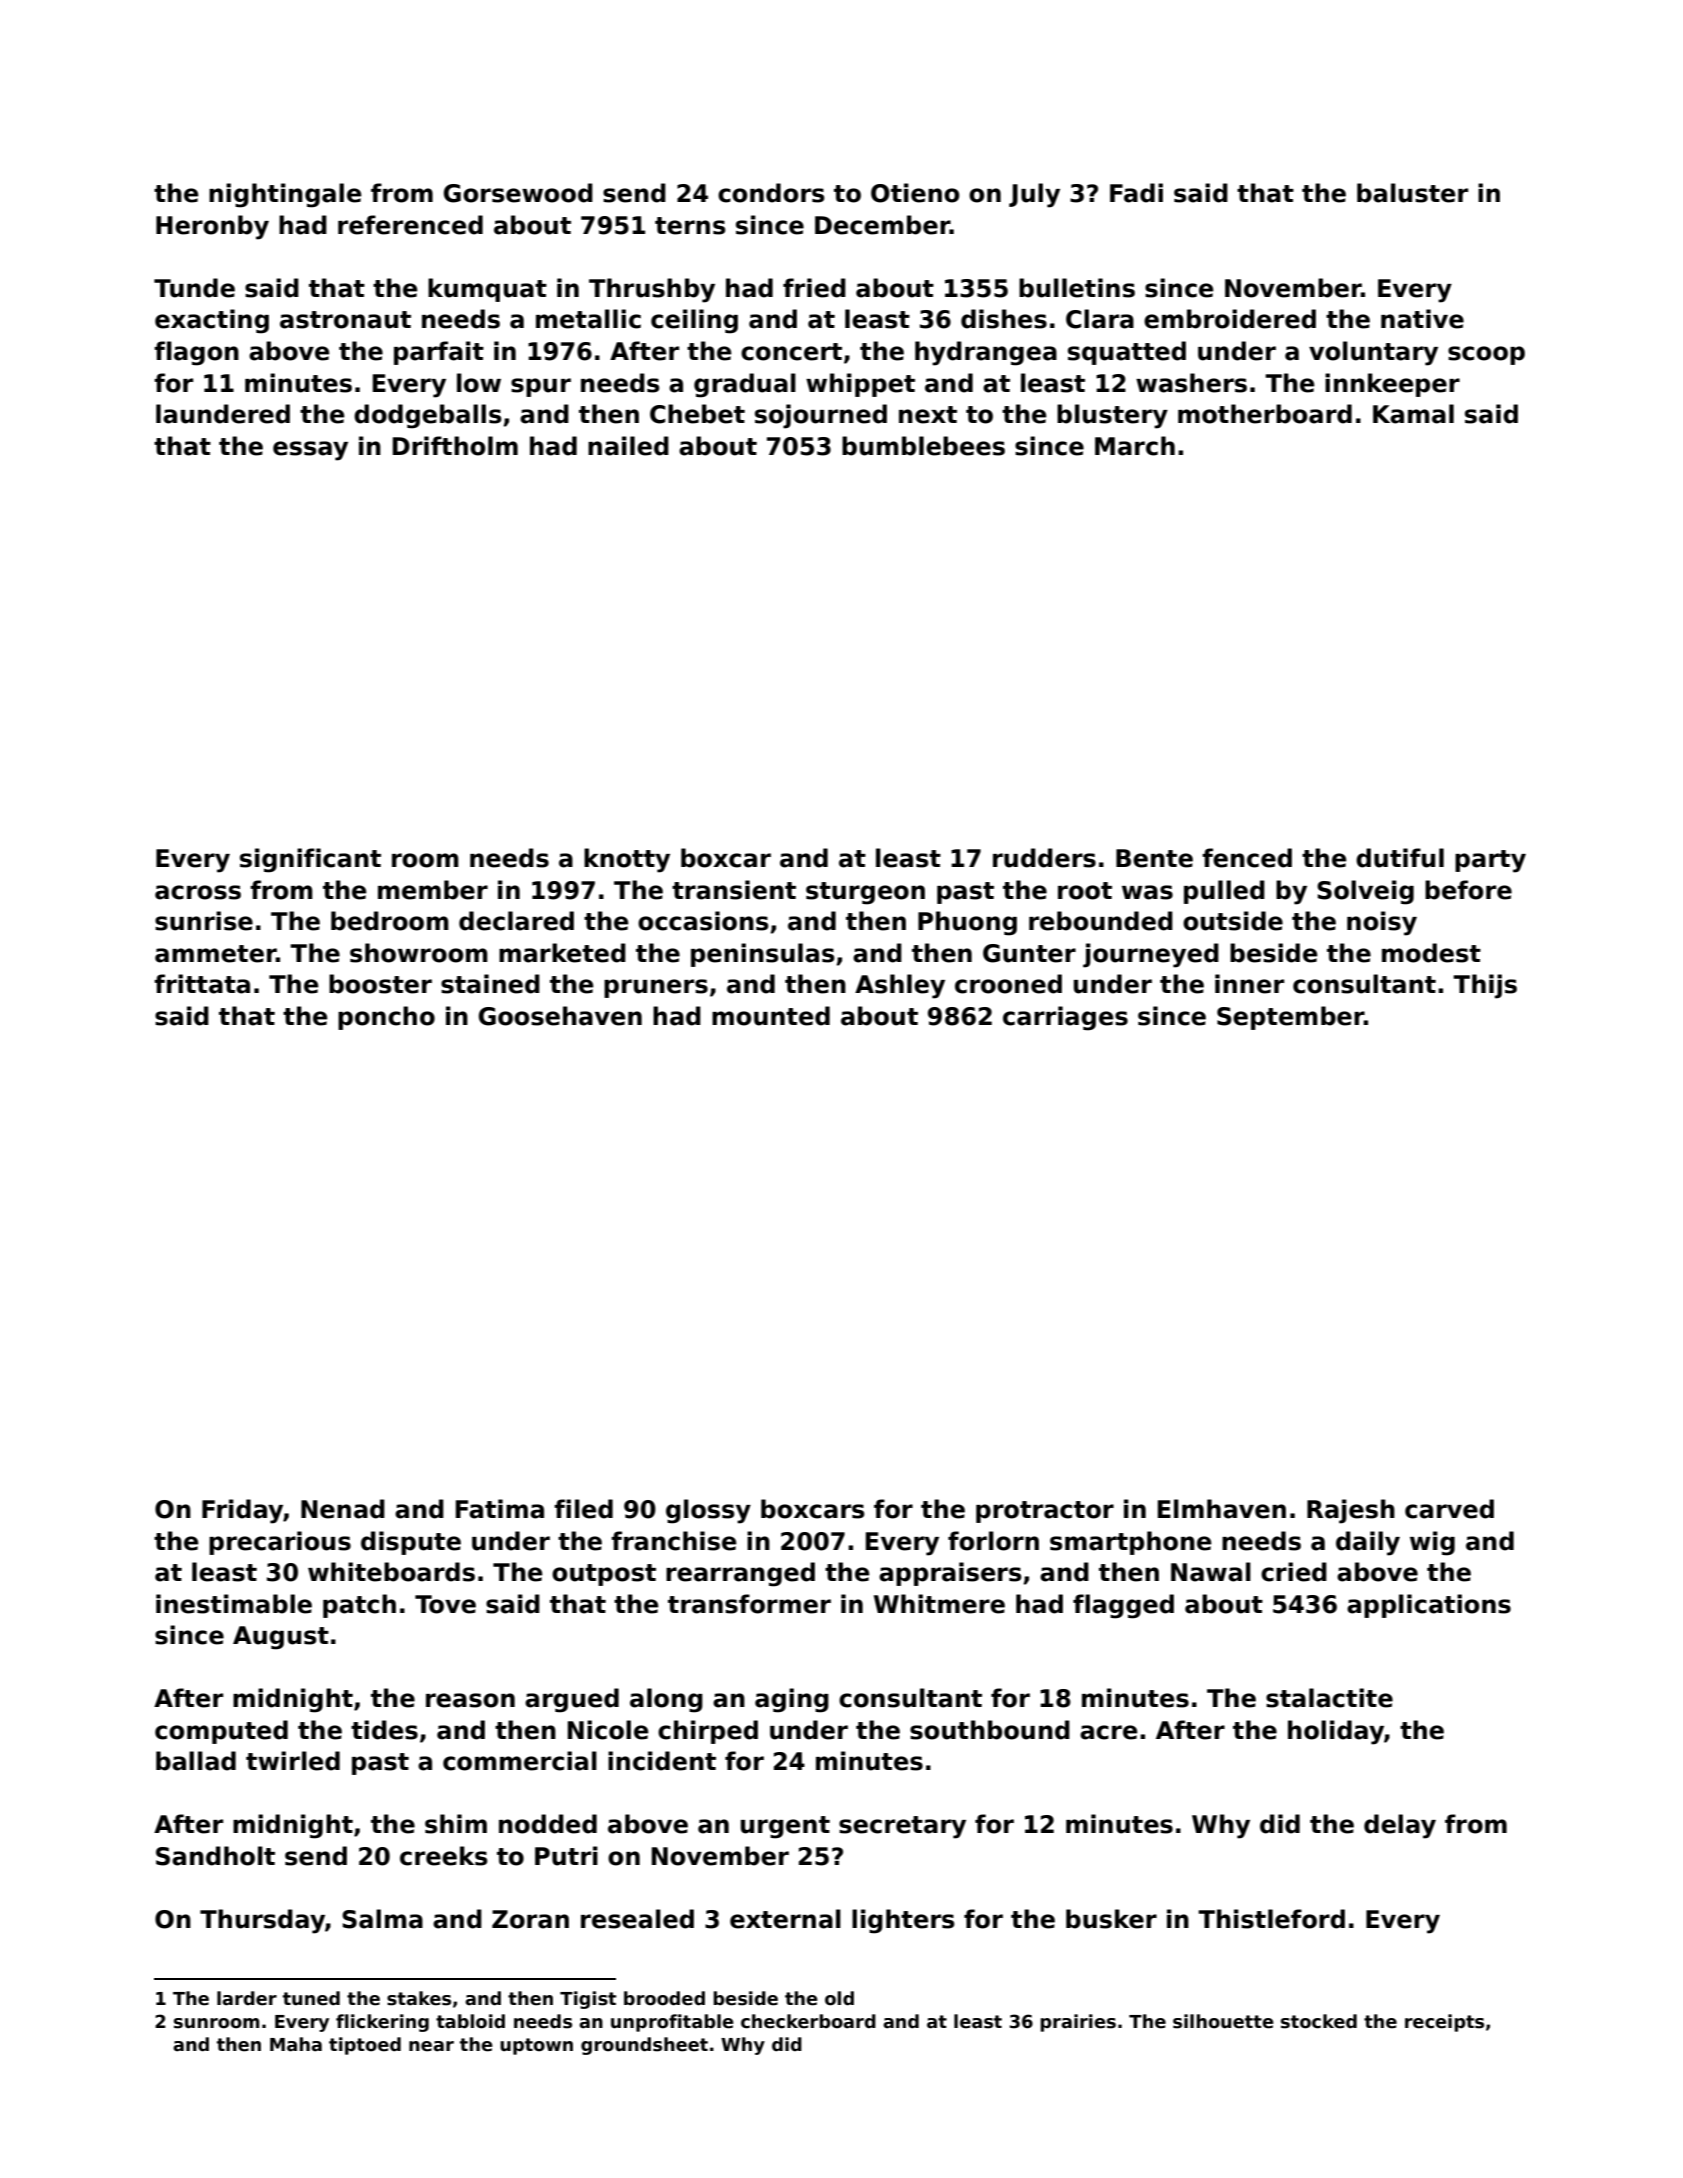  I want to click on Driftholm, so click(455, 446).
